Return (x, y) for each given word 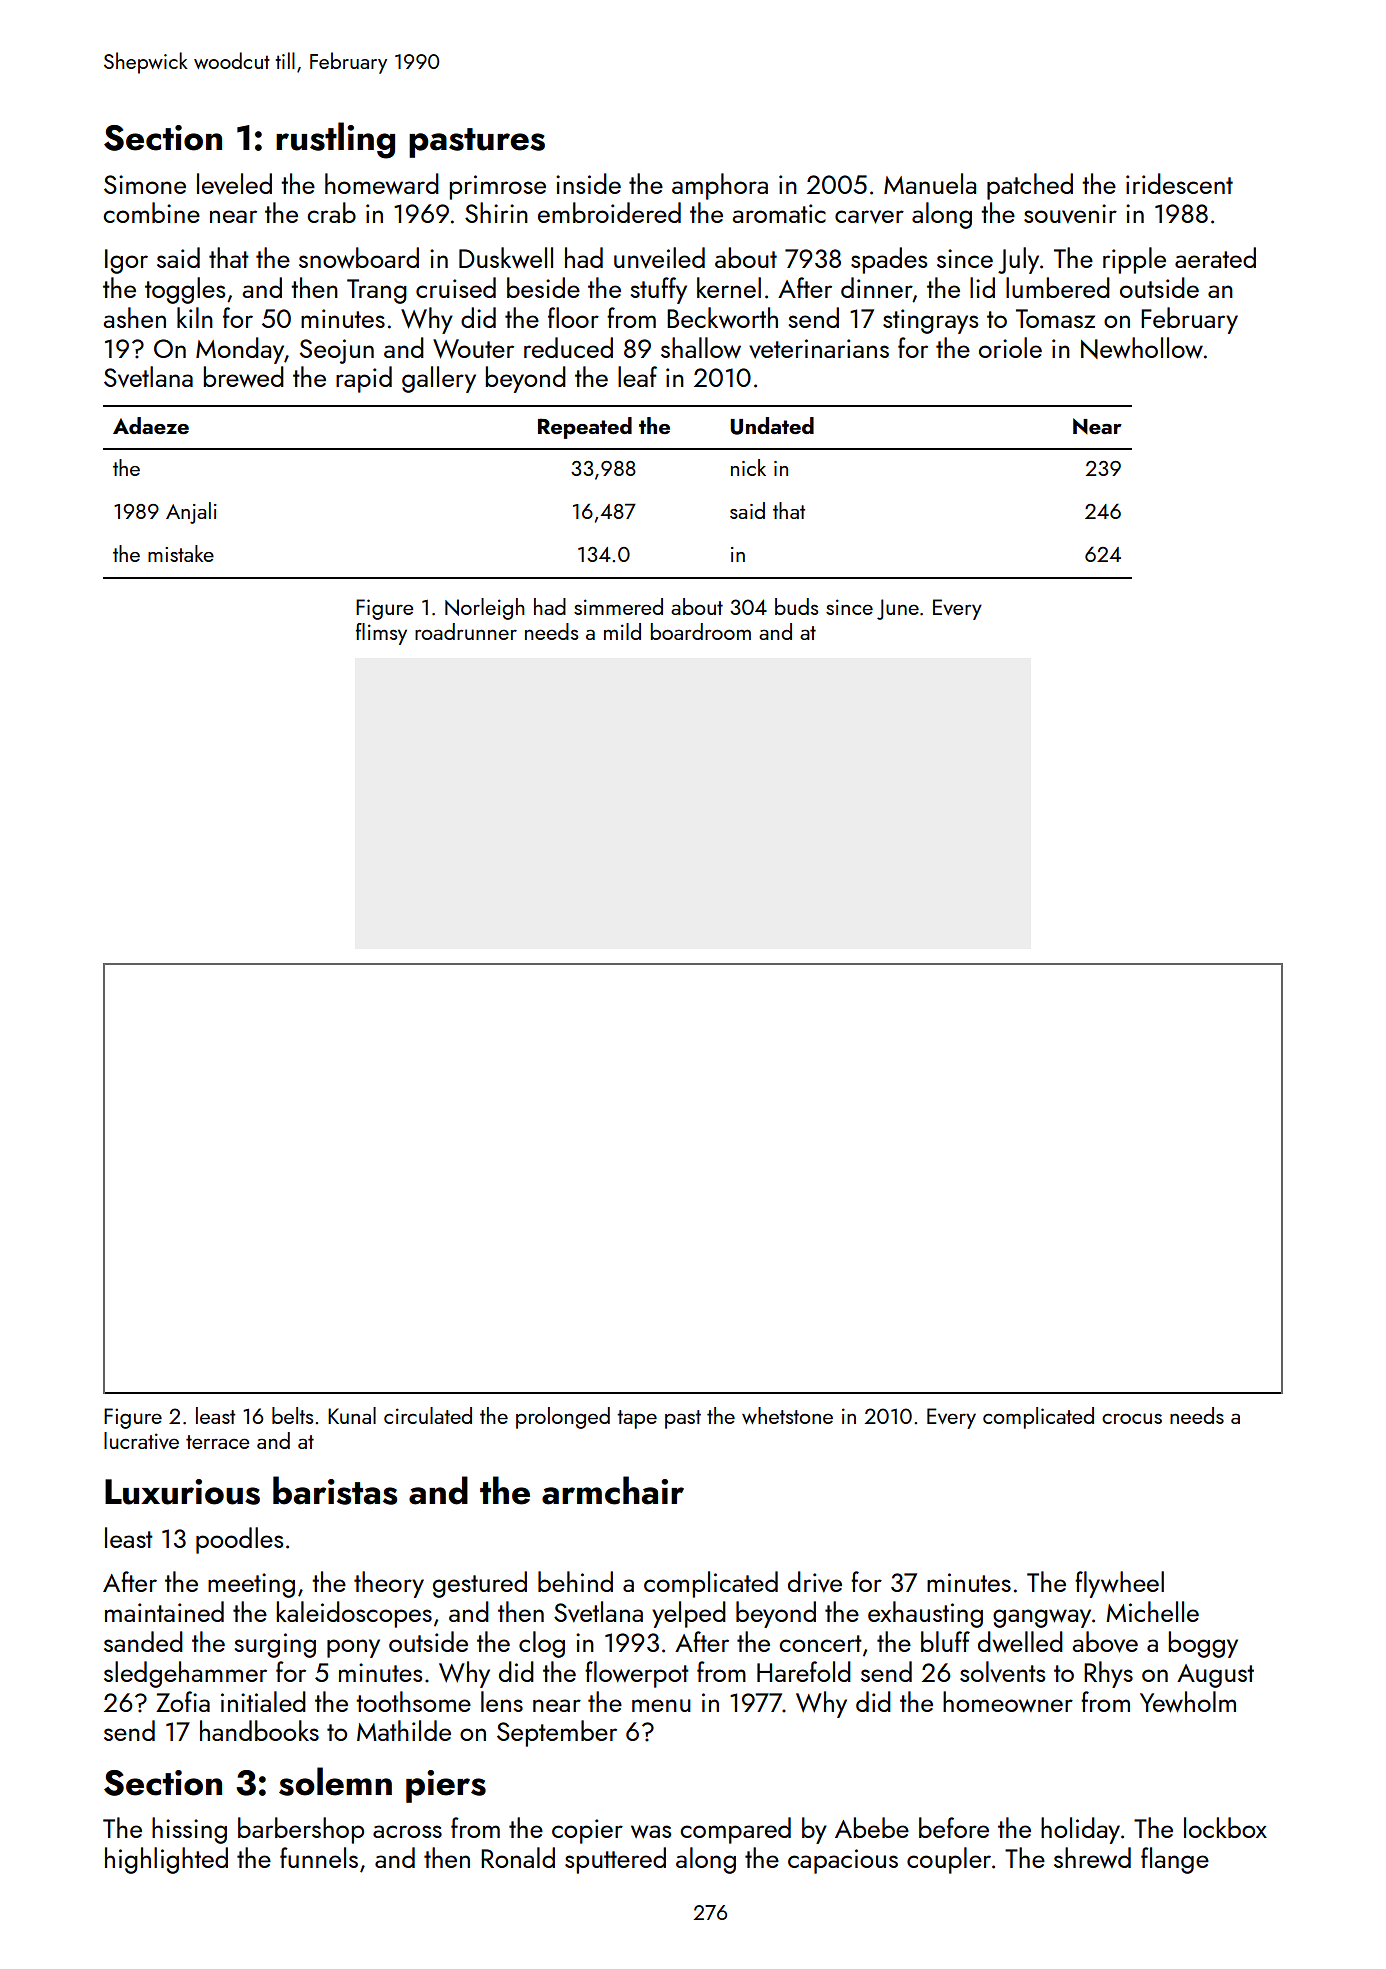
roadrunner (466, 631)
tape (637, 1419)
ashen (134, 317)
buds (796, 606)
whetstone (787, 1415)
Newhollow (1142, 348)
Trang (377, 291)
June (898, 609)
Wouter (473, 349)
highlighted (166, 1860)
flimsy (381, 634)
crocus (1132, 1418)
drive (815, 1581)
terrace (217, 1442)
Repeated (585, 428)
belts (292, 1415)
